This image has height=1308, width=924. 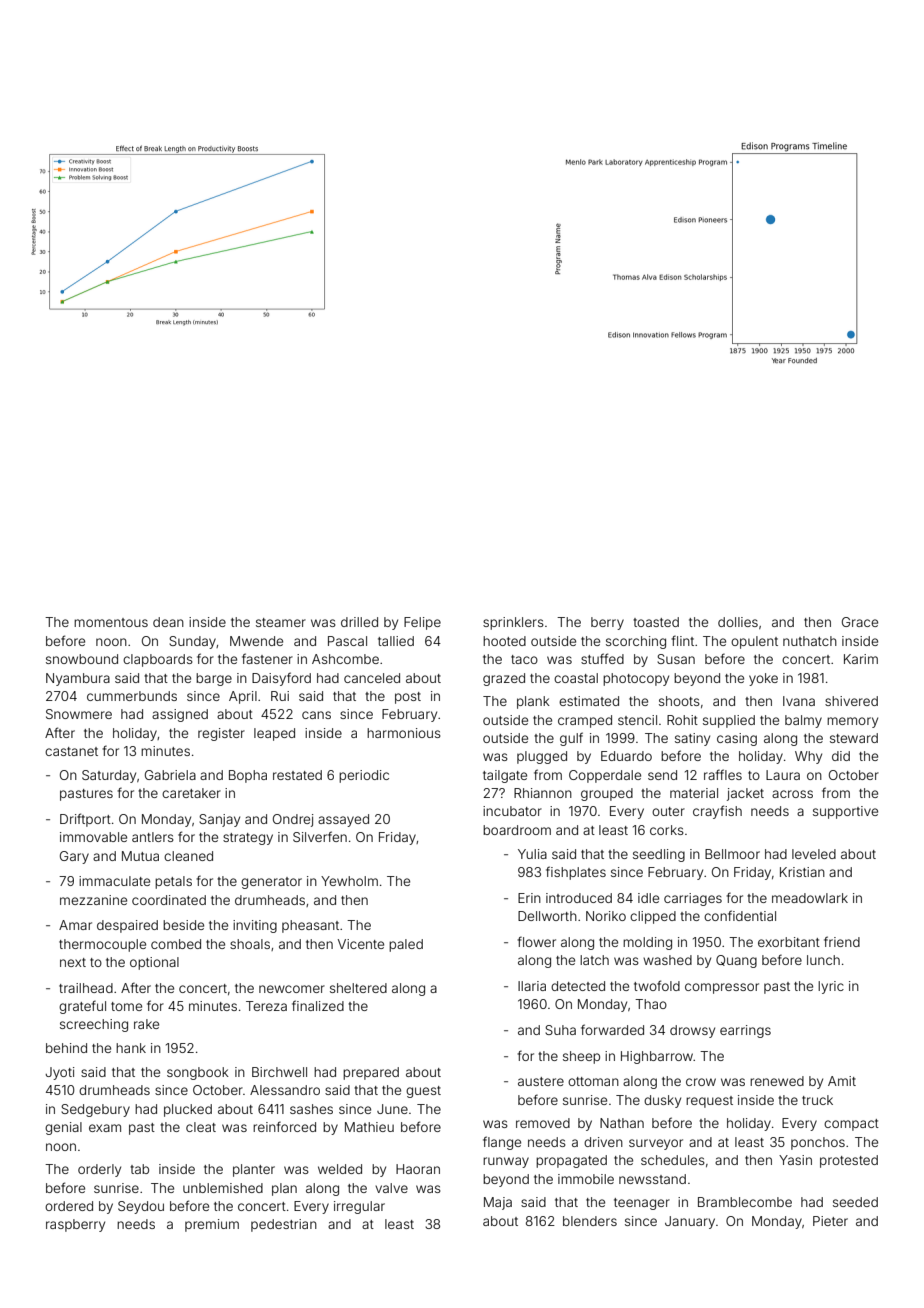 I want to click on crow, so click(x=701, y=1082).
